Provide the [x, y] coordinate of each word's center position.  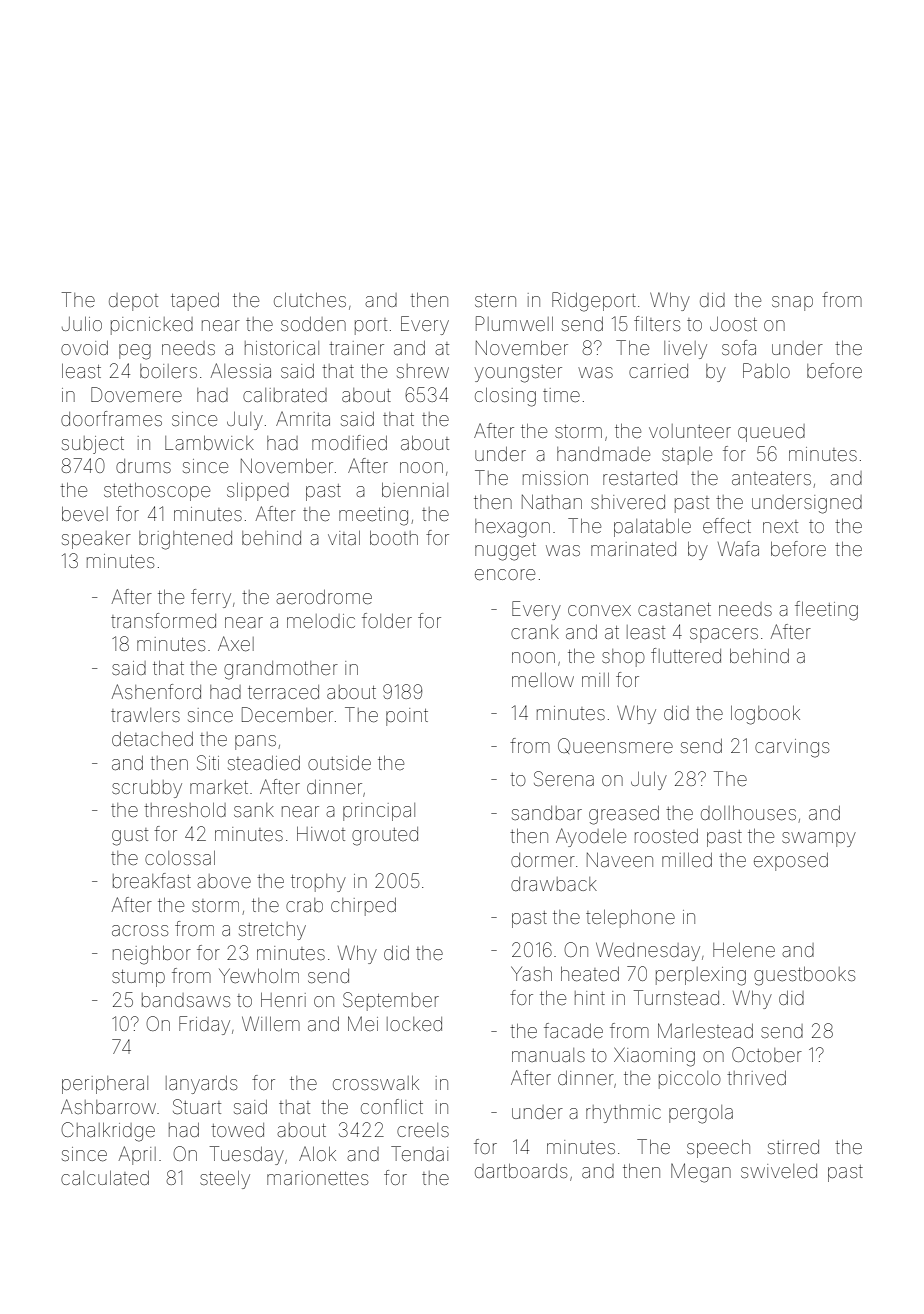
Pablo [766, 370]
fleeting [826, 611]
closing [505, 397]
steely [225, 1180]
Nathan [552, 502]
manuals [548, 1055]
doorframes [111, 418]
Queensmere [615, 746]
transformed [163, 620]
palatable [652, 528]
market [219, 787]
